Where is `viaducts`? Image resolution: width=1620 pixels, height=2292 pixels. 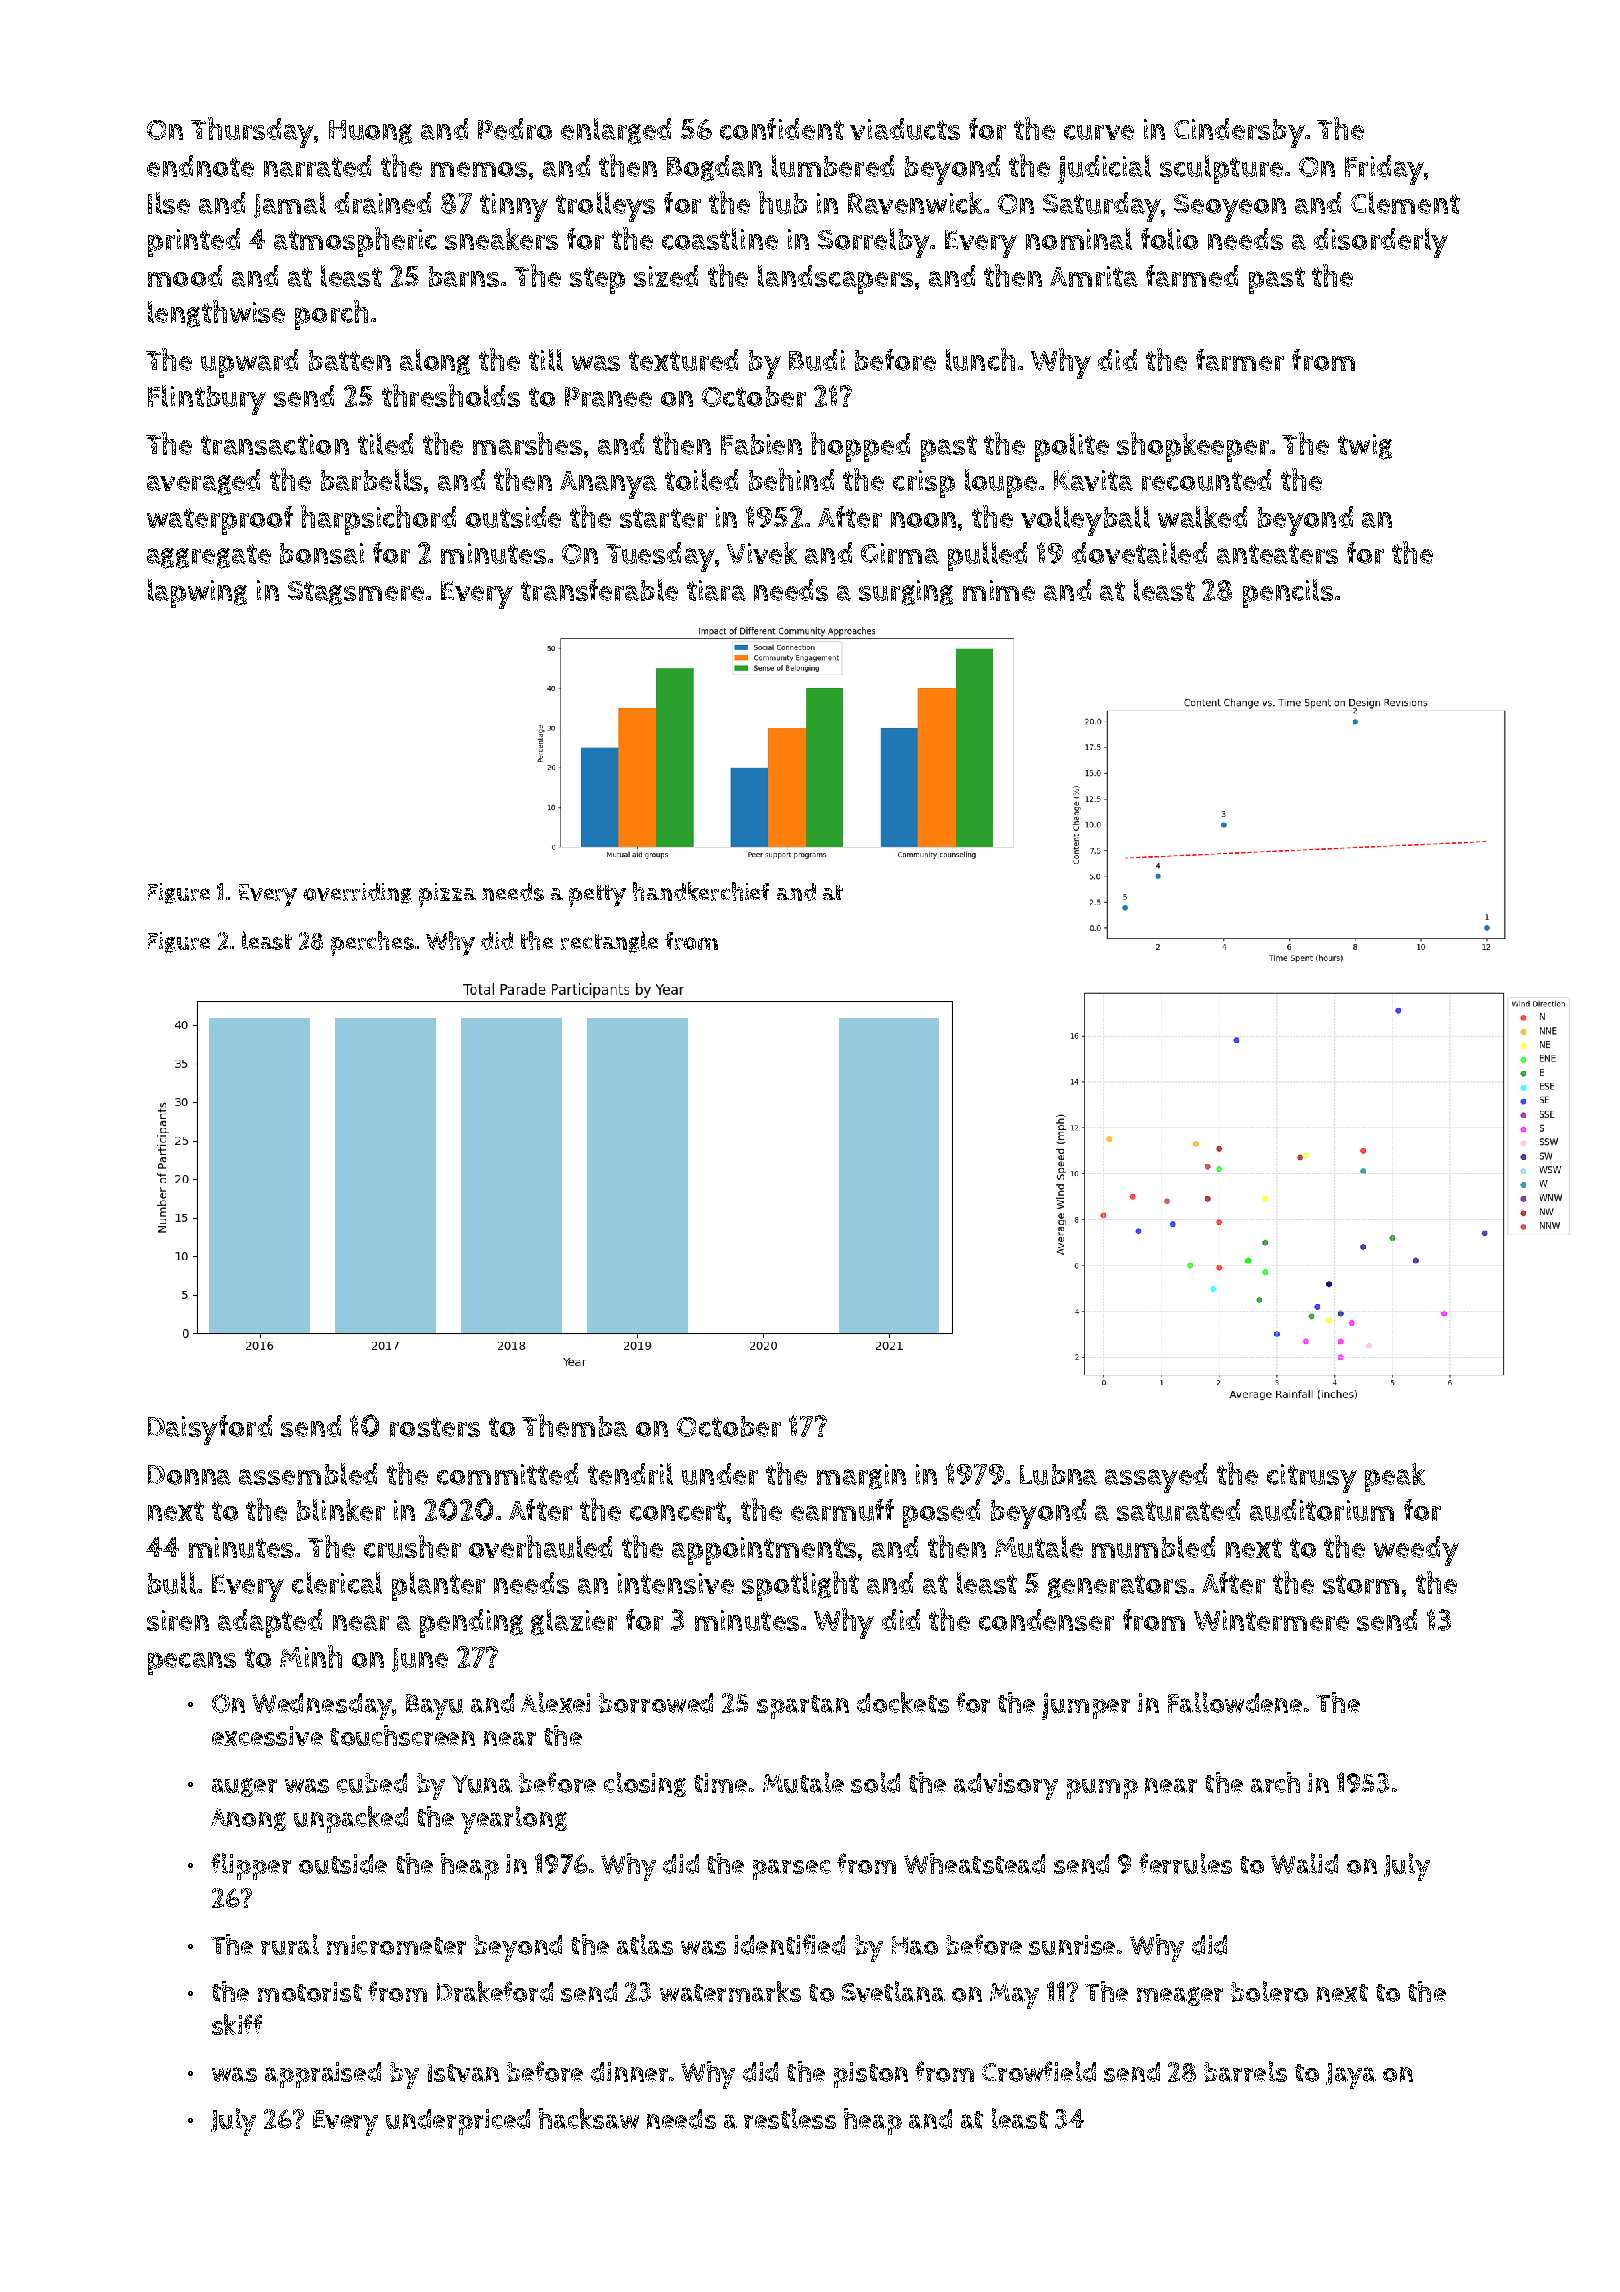 viaducts is located at coordinates (905, 129).
